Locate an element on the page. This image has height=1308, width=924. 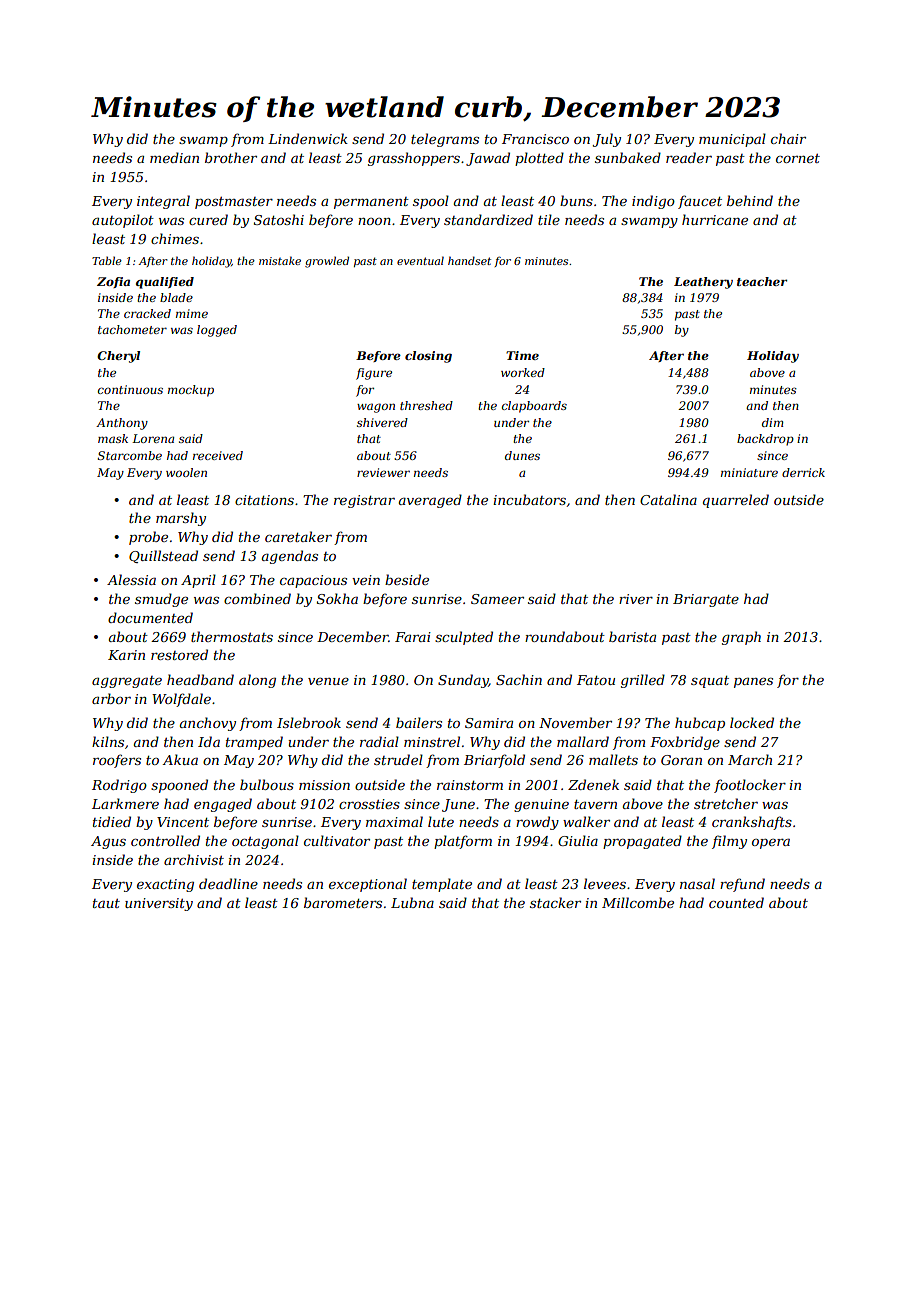
indigo is located at coordinates (653, 202).
